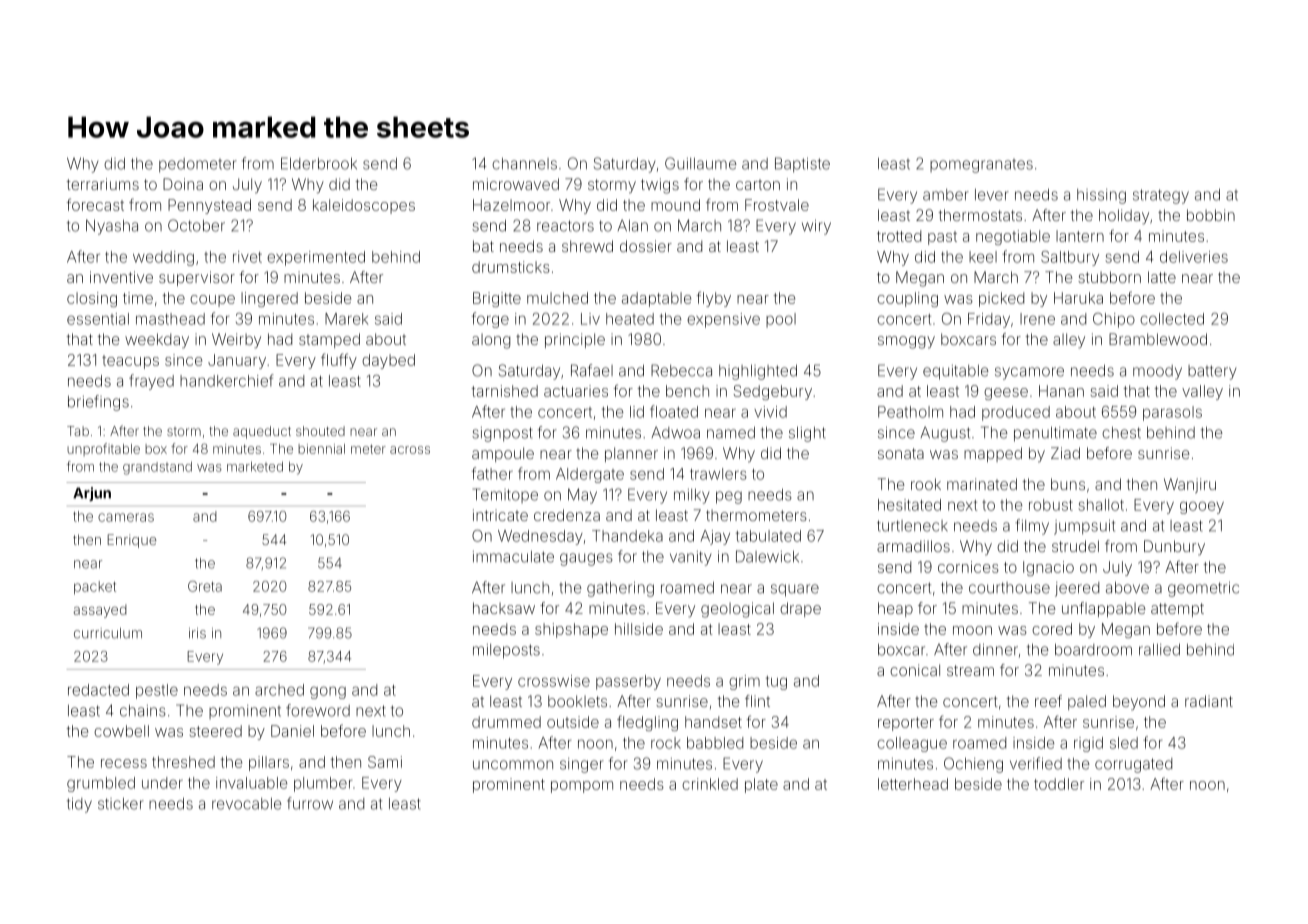  What do you see at coordinates (1103, 609) in the page?
I see `unflappable` at bounding box center [1103, 609].
